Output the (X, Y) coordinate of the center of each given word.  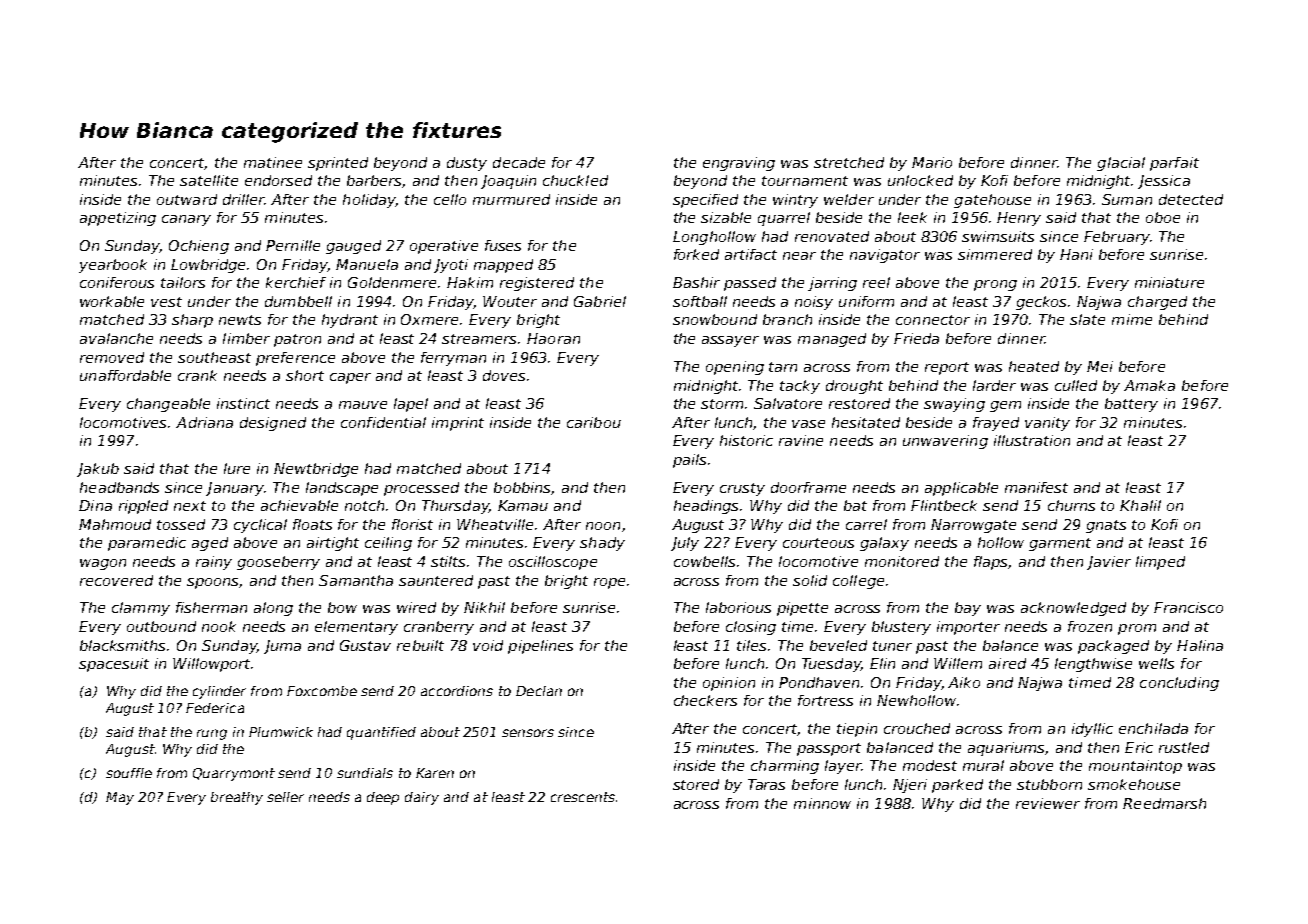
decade (519, 162)
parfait (1174, 164)
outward (187, 199)
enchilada (1153, 728)
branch (787, 319)
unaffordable (125, 375)
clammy (141, 609)
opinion (729, 684)
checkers (705, 700)
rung (212, 734)
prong (995, 285)
